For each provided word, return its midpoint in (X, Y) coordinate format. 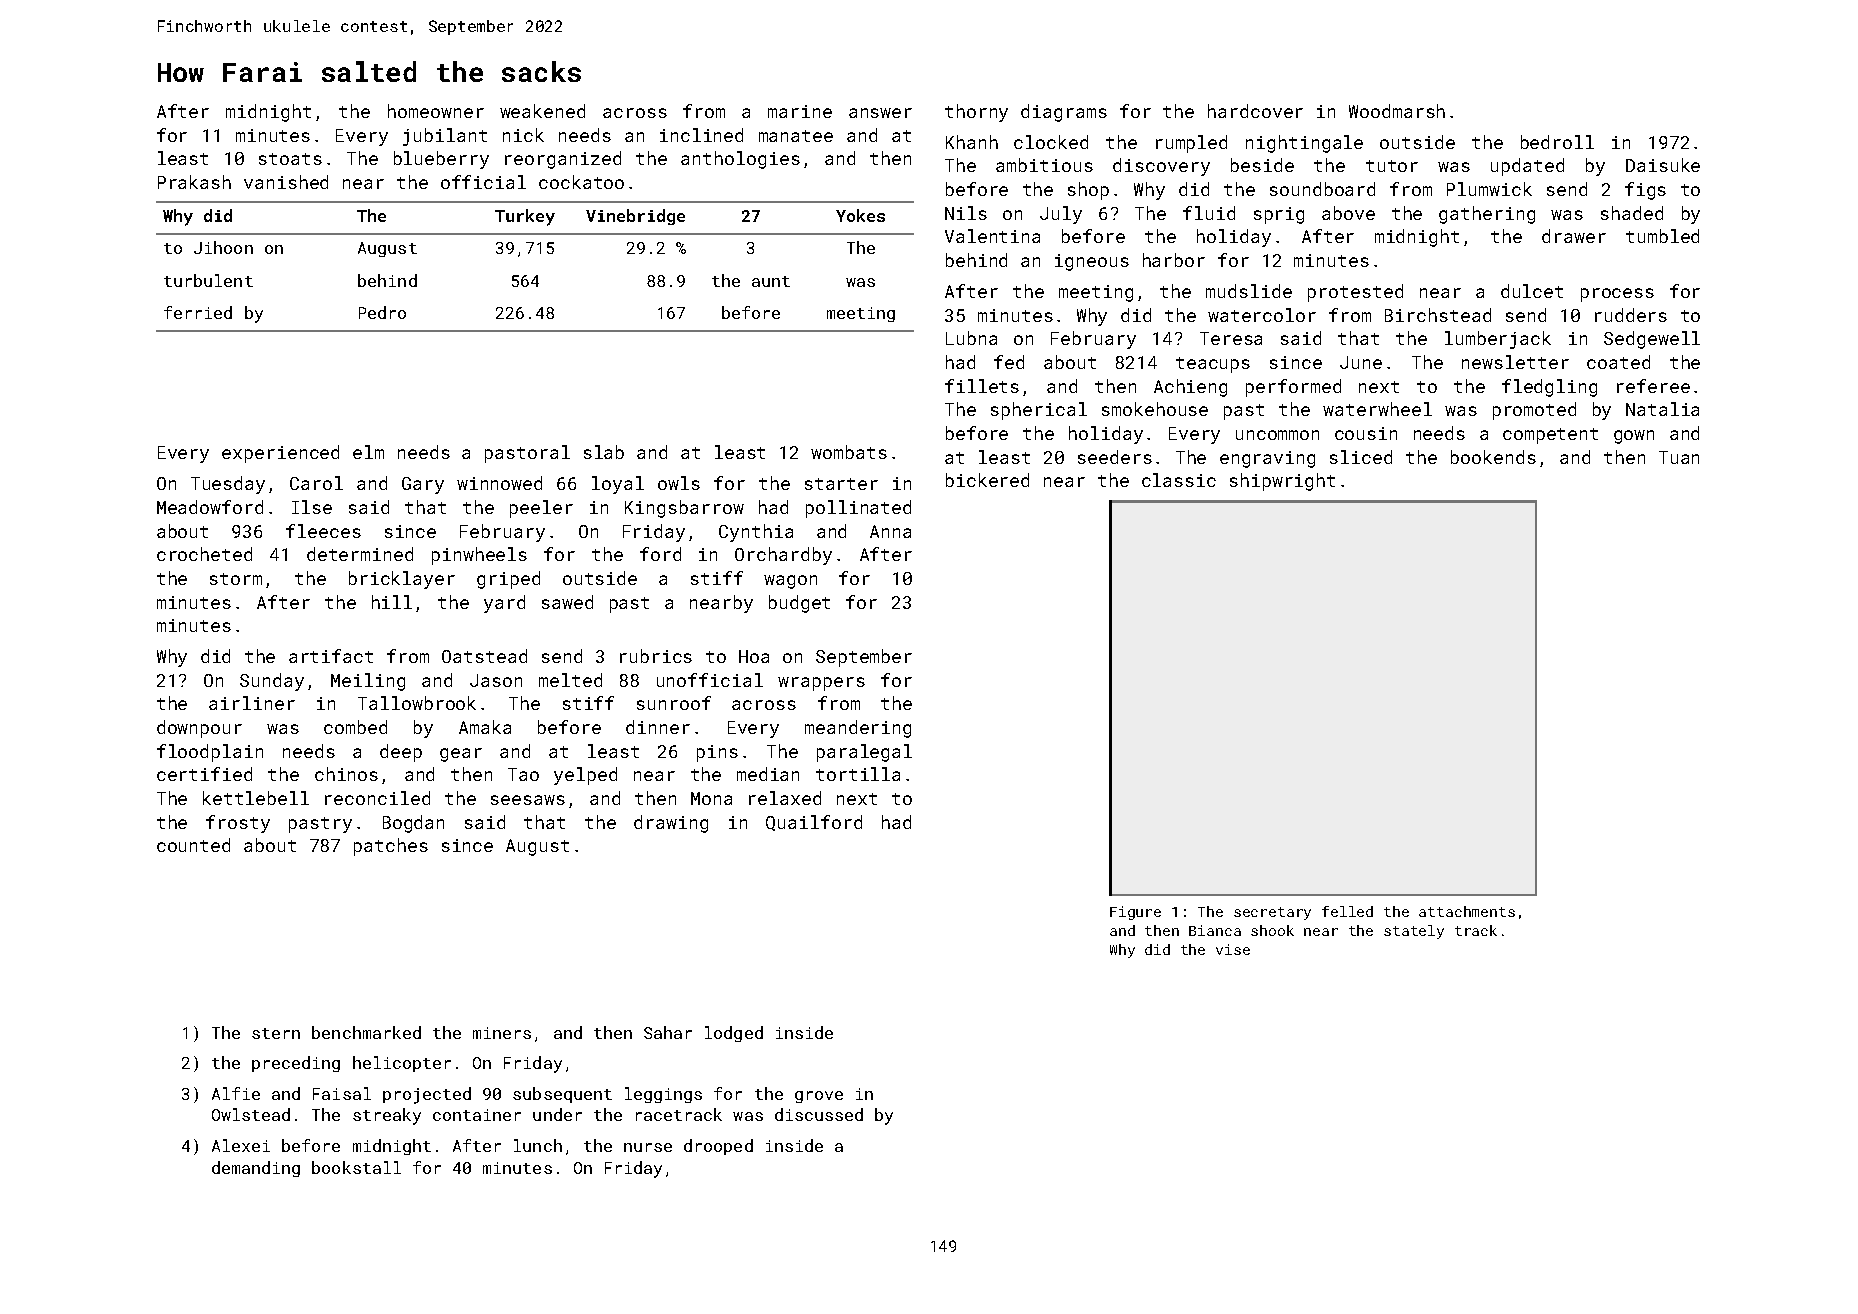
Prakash (194, 182)
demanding (256, 1169)
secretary (1272, 913)
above (1348, 213)
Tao (523, 774)
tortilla (858, 774)
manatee (796, 136)
